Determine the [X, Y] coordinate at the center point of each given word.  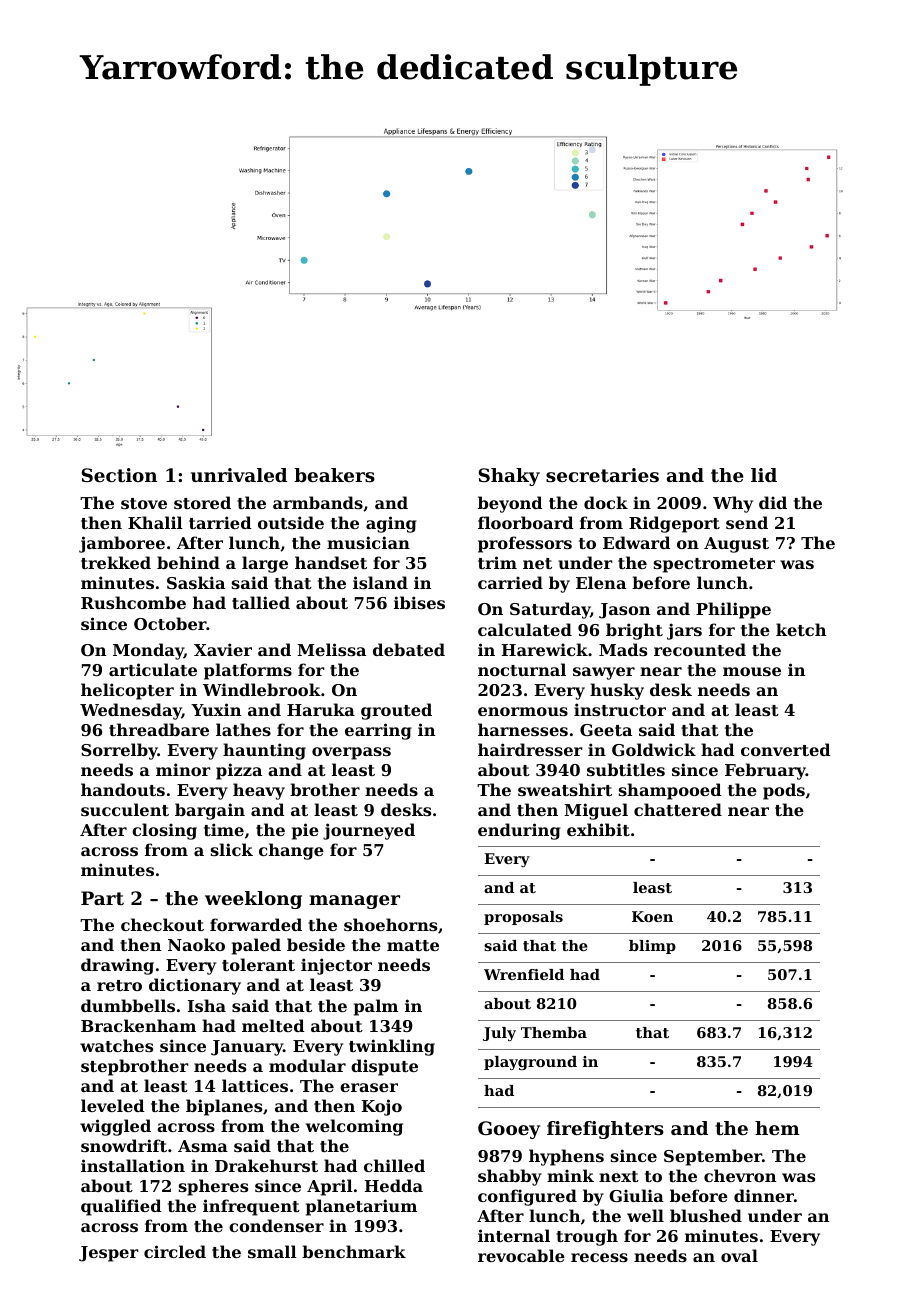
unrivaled [239, 475]
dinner [764, 1195]
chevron [740, 1175]
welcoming [354, 1127]
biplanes [224, 1107]
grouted [396, 711]
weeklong [253, 900]
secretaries [602, 475]
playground [530, 1063]
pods [784, 791]
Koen [652, 916]
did [773, 502]
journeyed [369, 831]
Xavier [223, 649]
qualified [121, 1207]
